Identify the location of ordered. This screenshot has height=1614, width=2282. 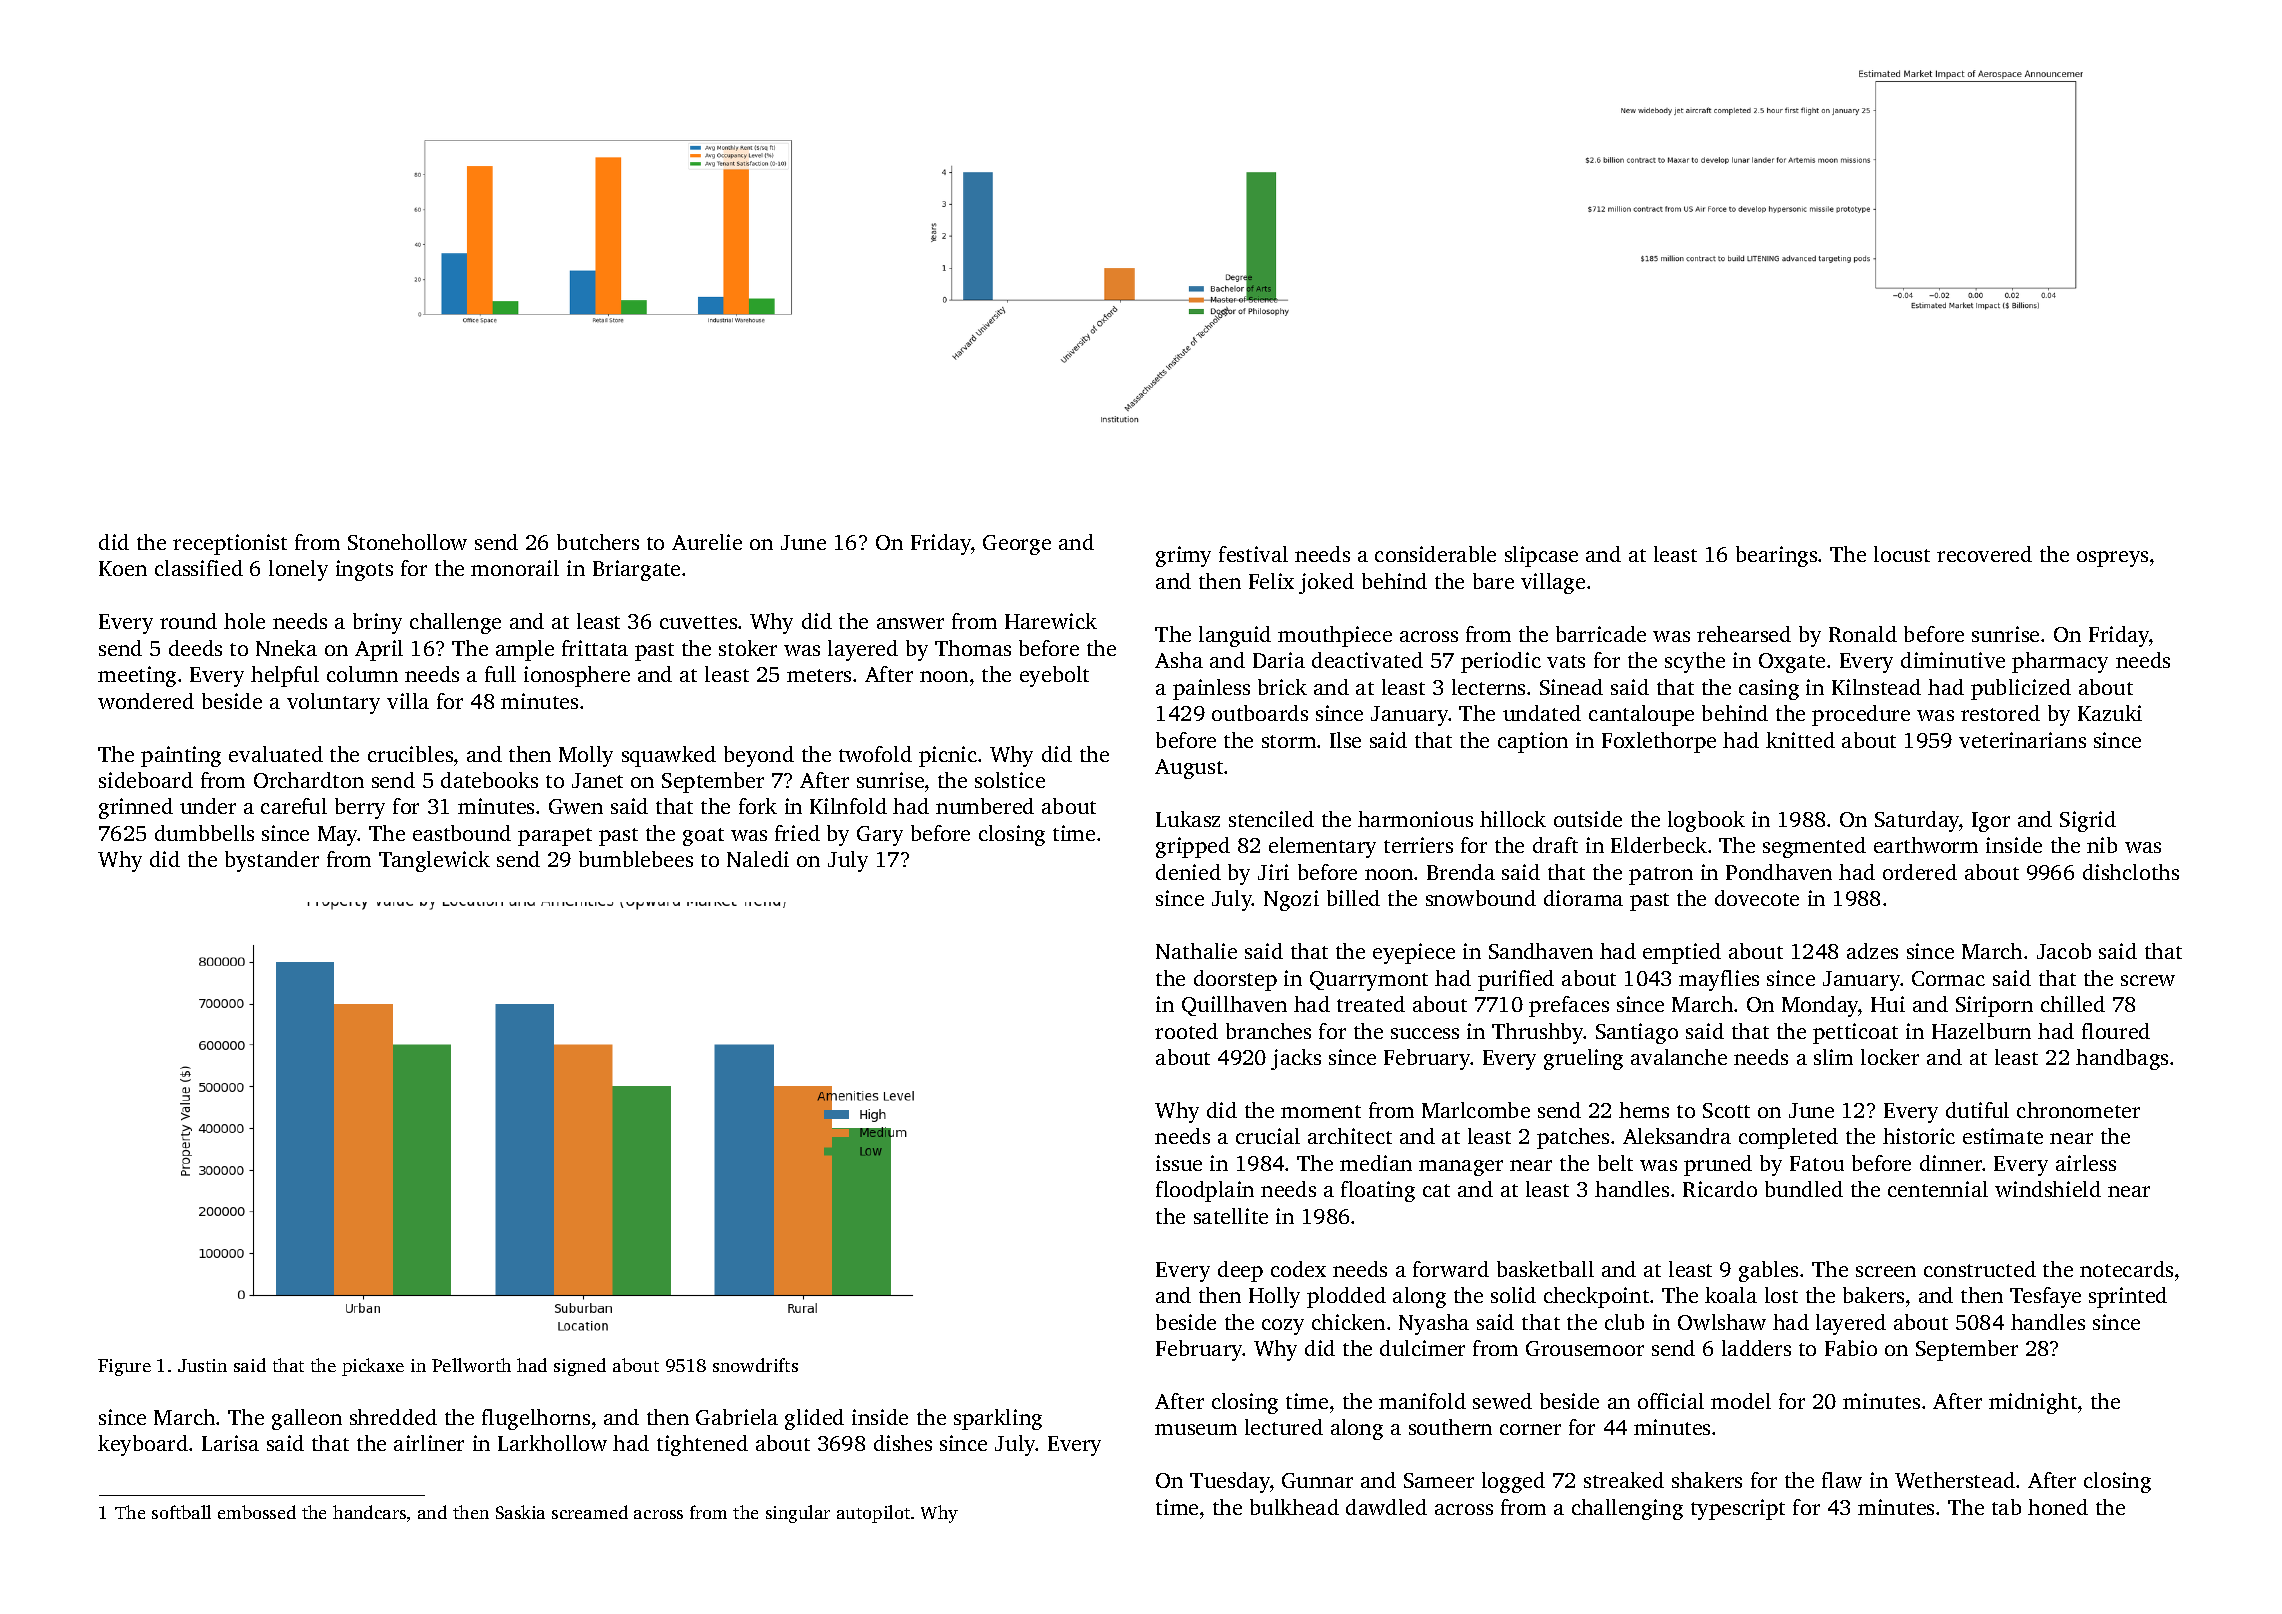
(1920, 872).
